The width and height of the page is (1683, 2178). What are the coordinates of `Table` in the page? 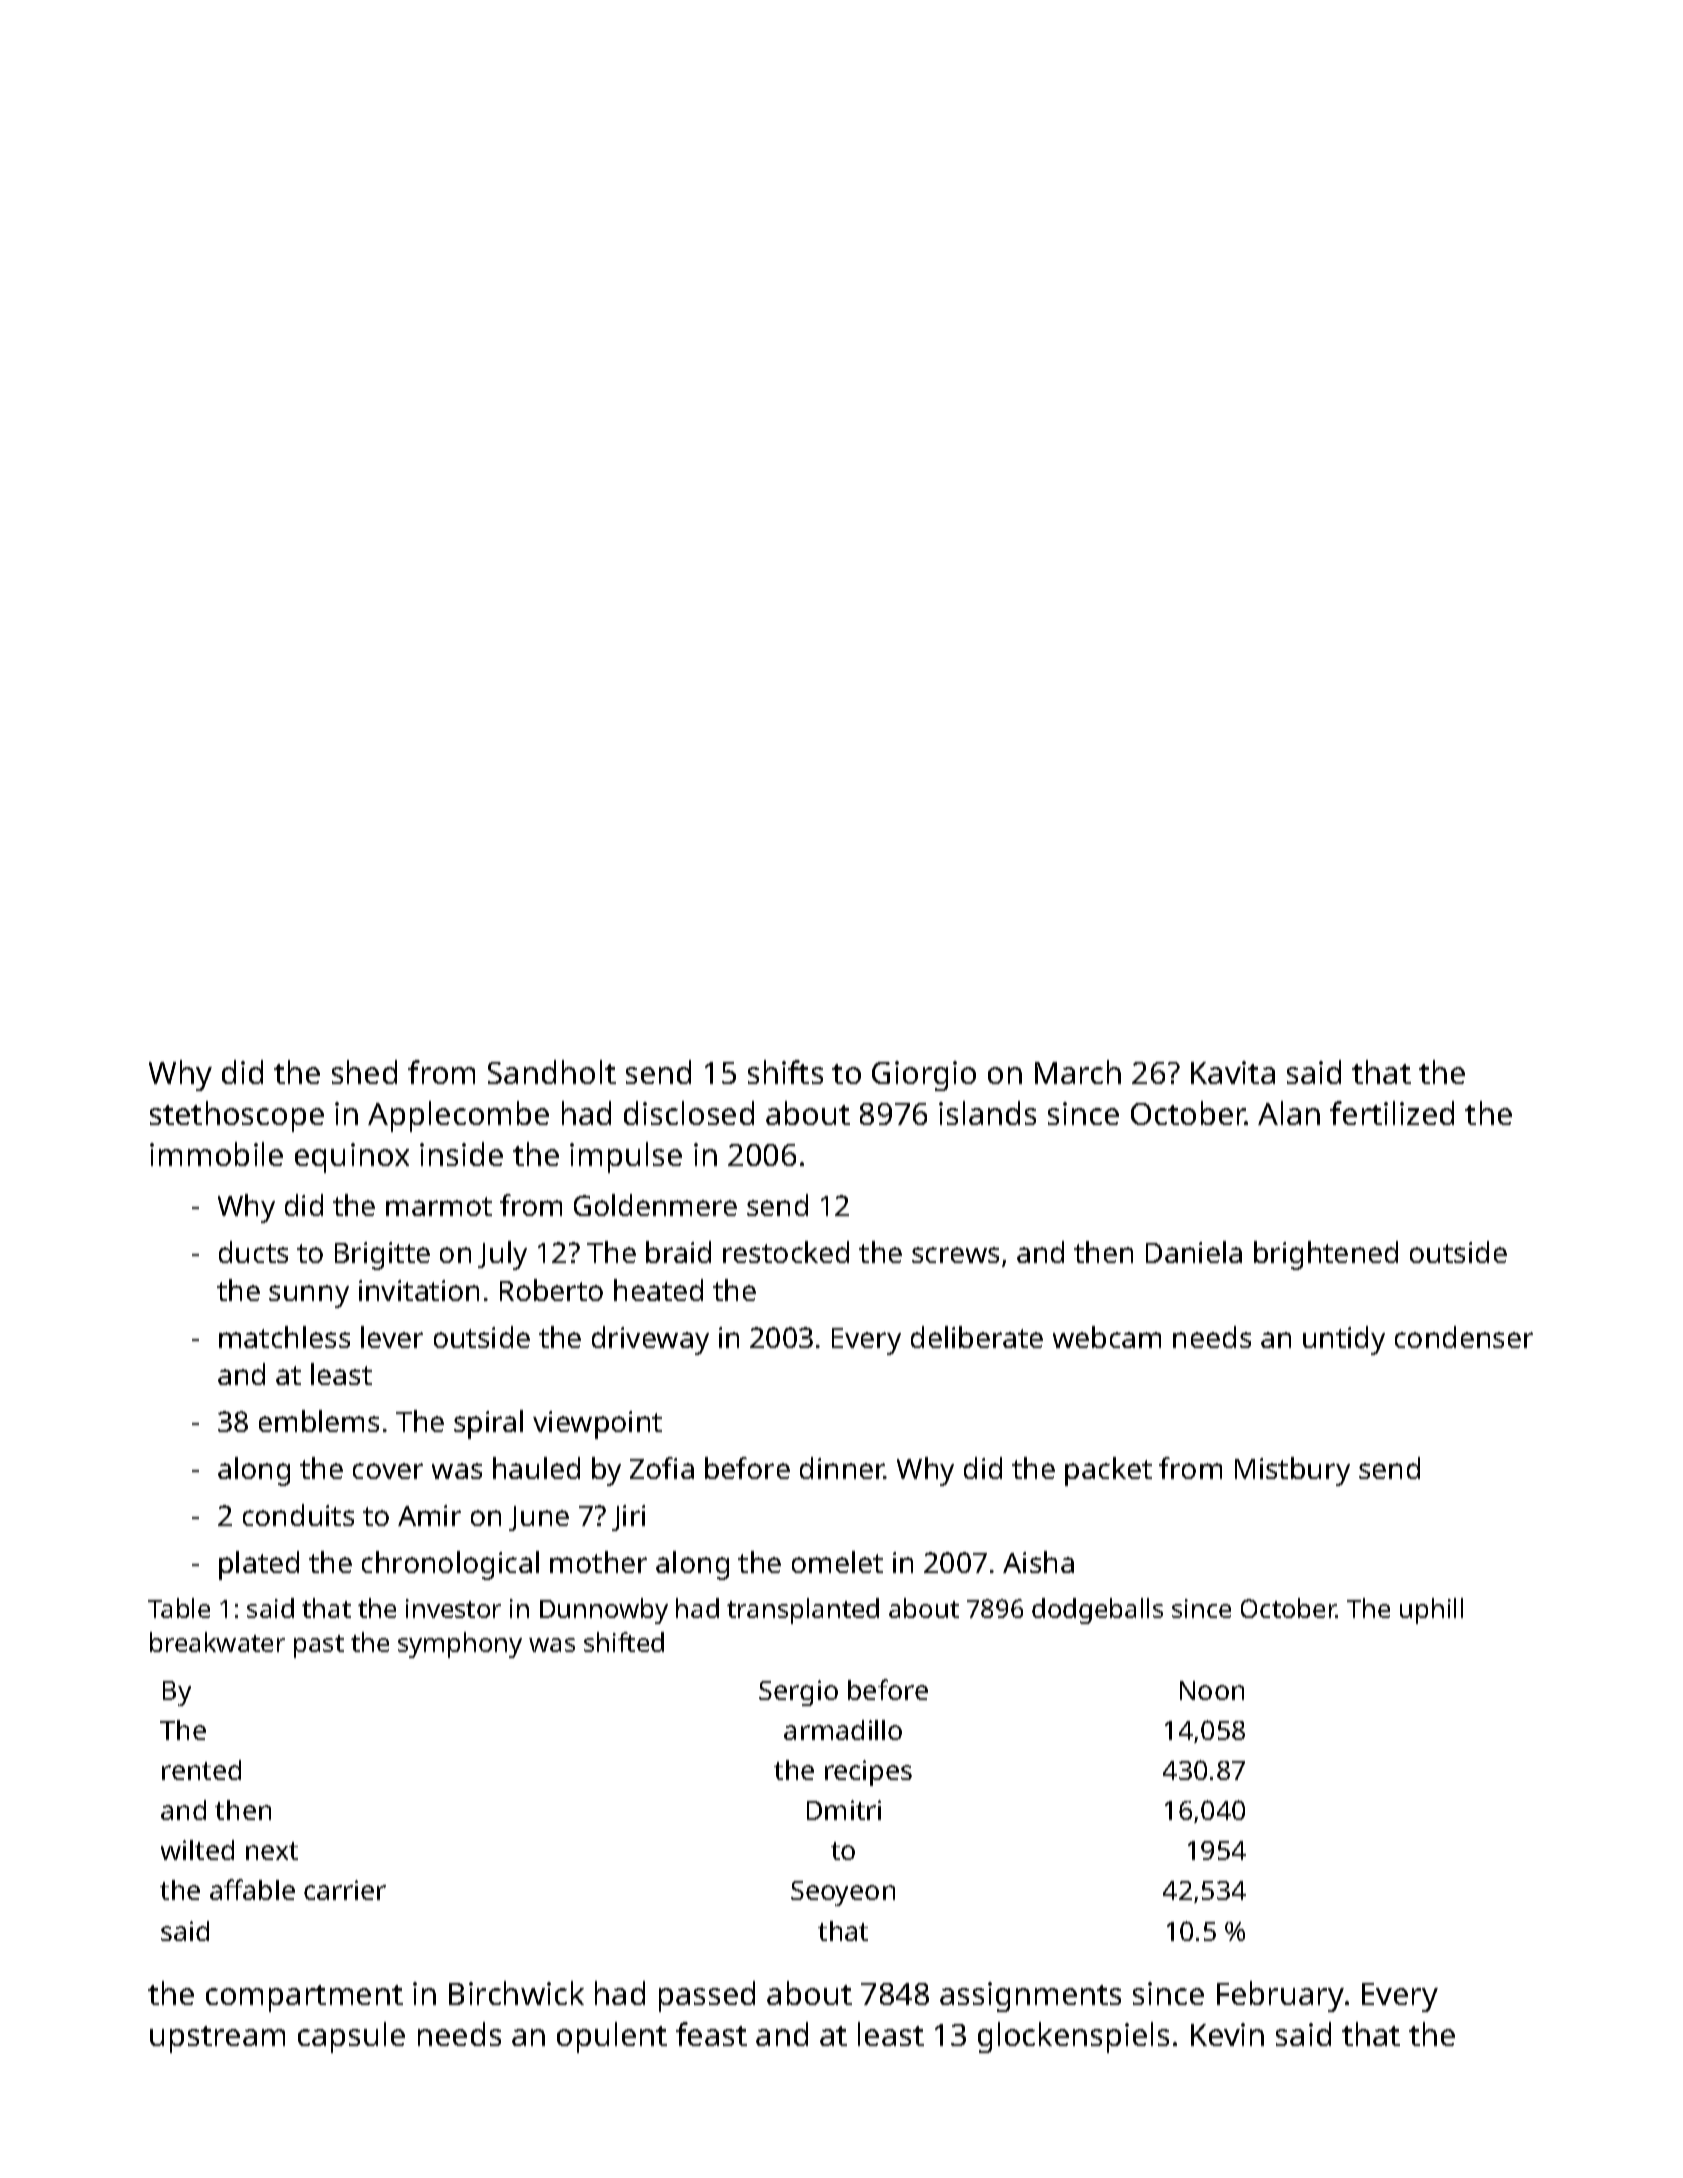 It's located at (179, 1608).
